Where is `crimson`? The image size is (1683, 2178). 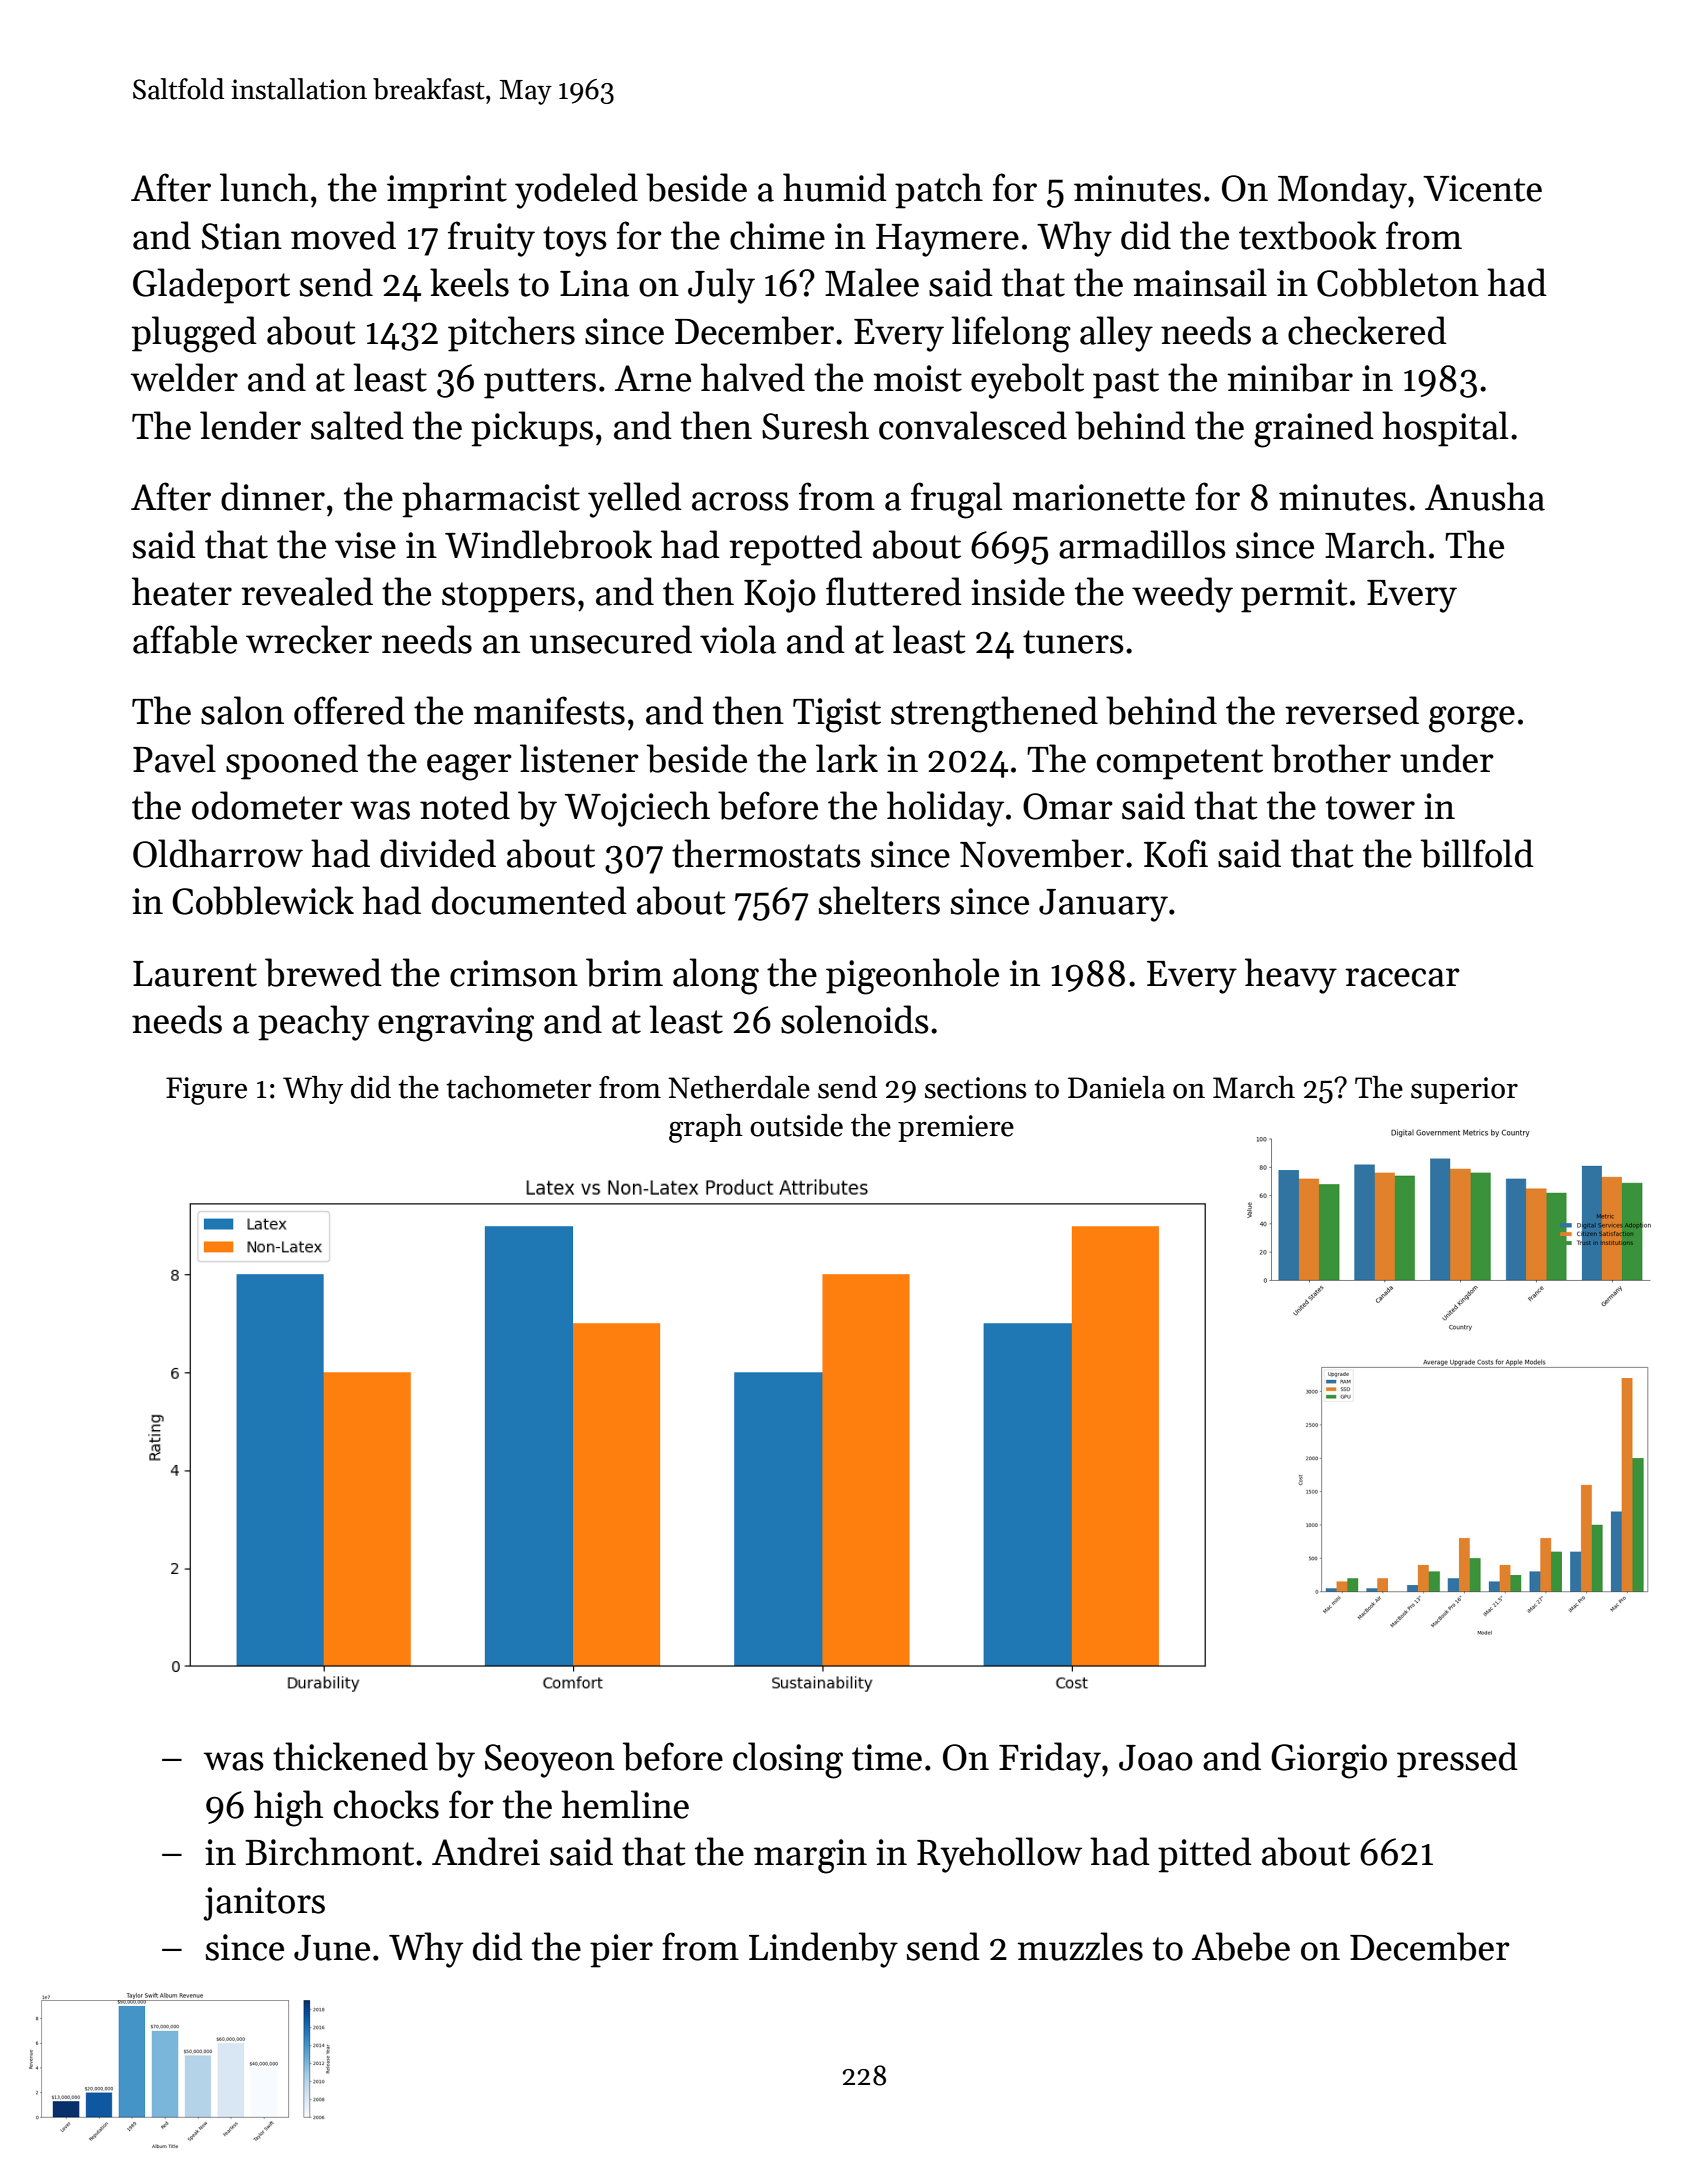
crimson is located at coordinates (514, 973).
